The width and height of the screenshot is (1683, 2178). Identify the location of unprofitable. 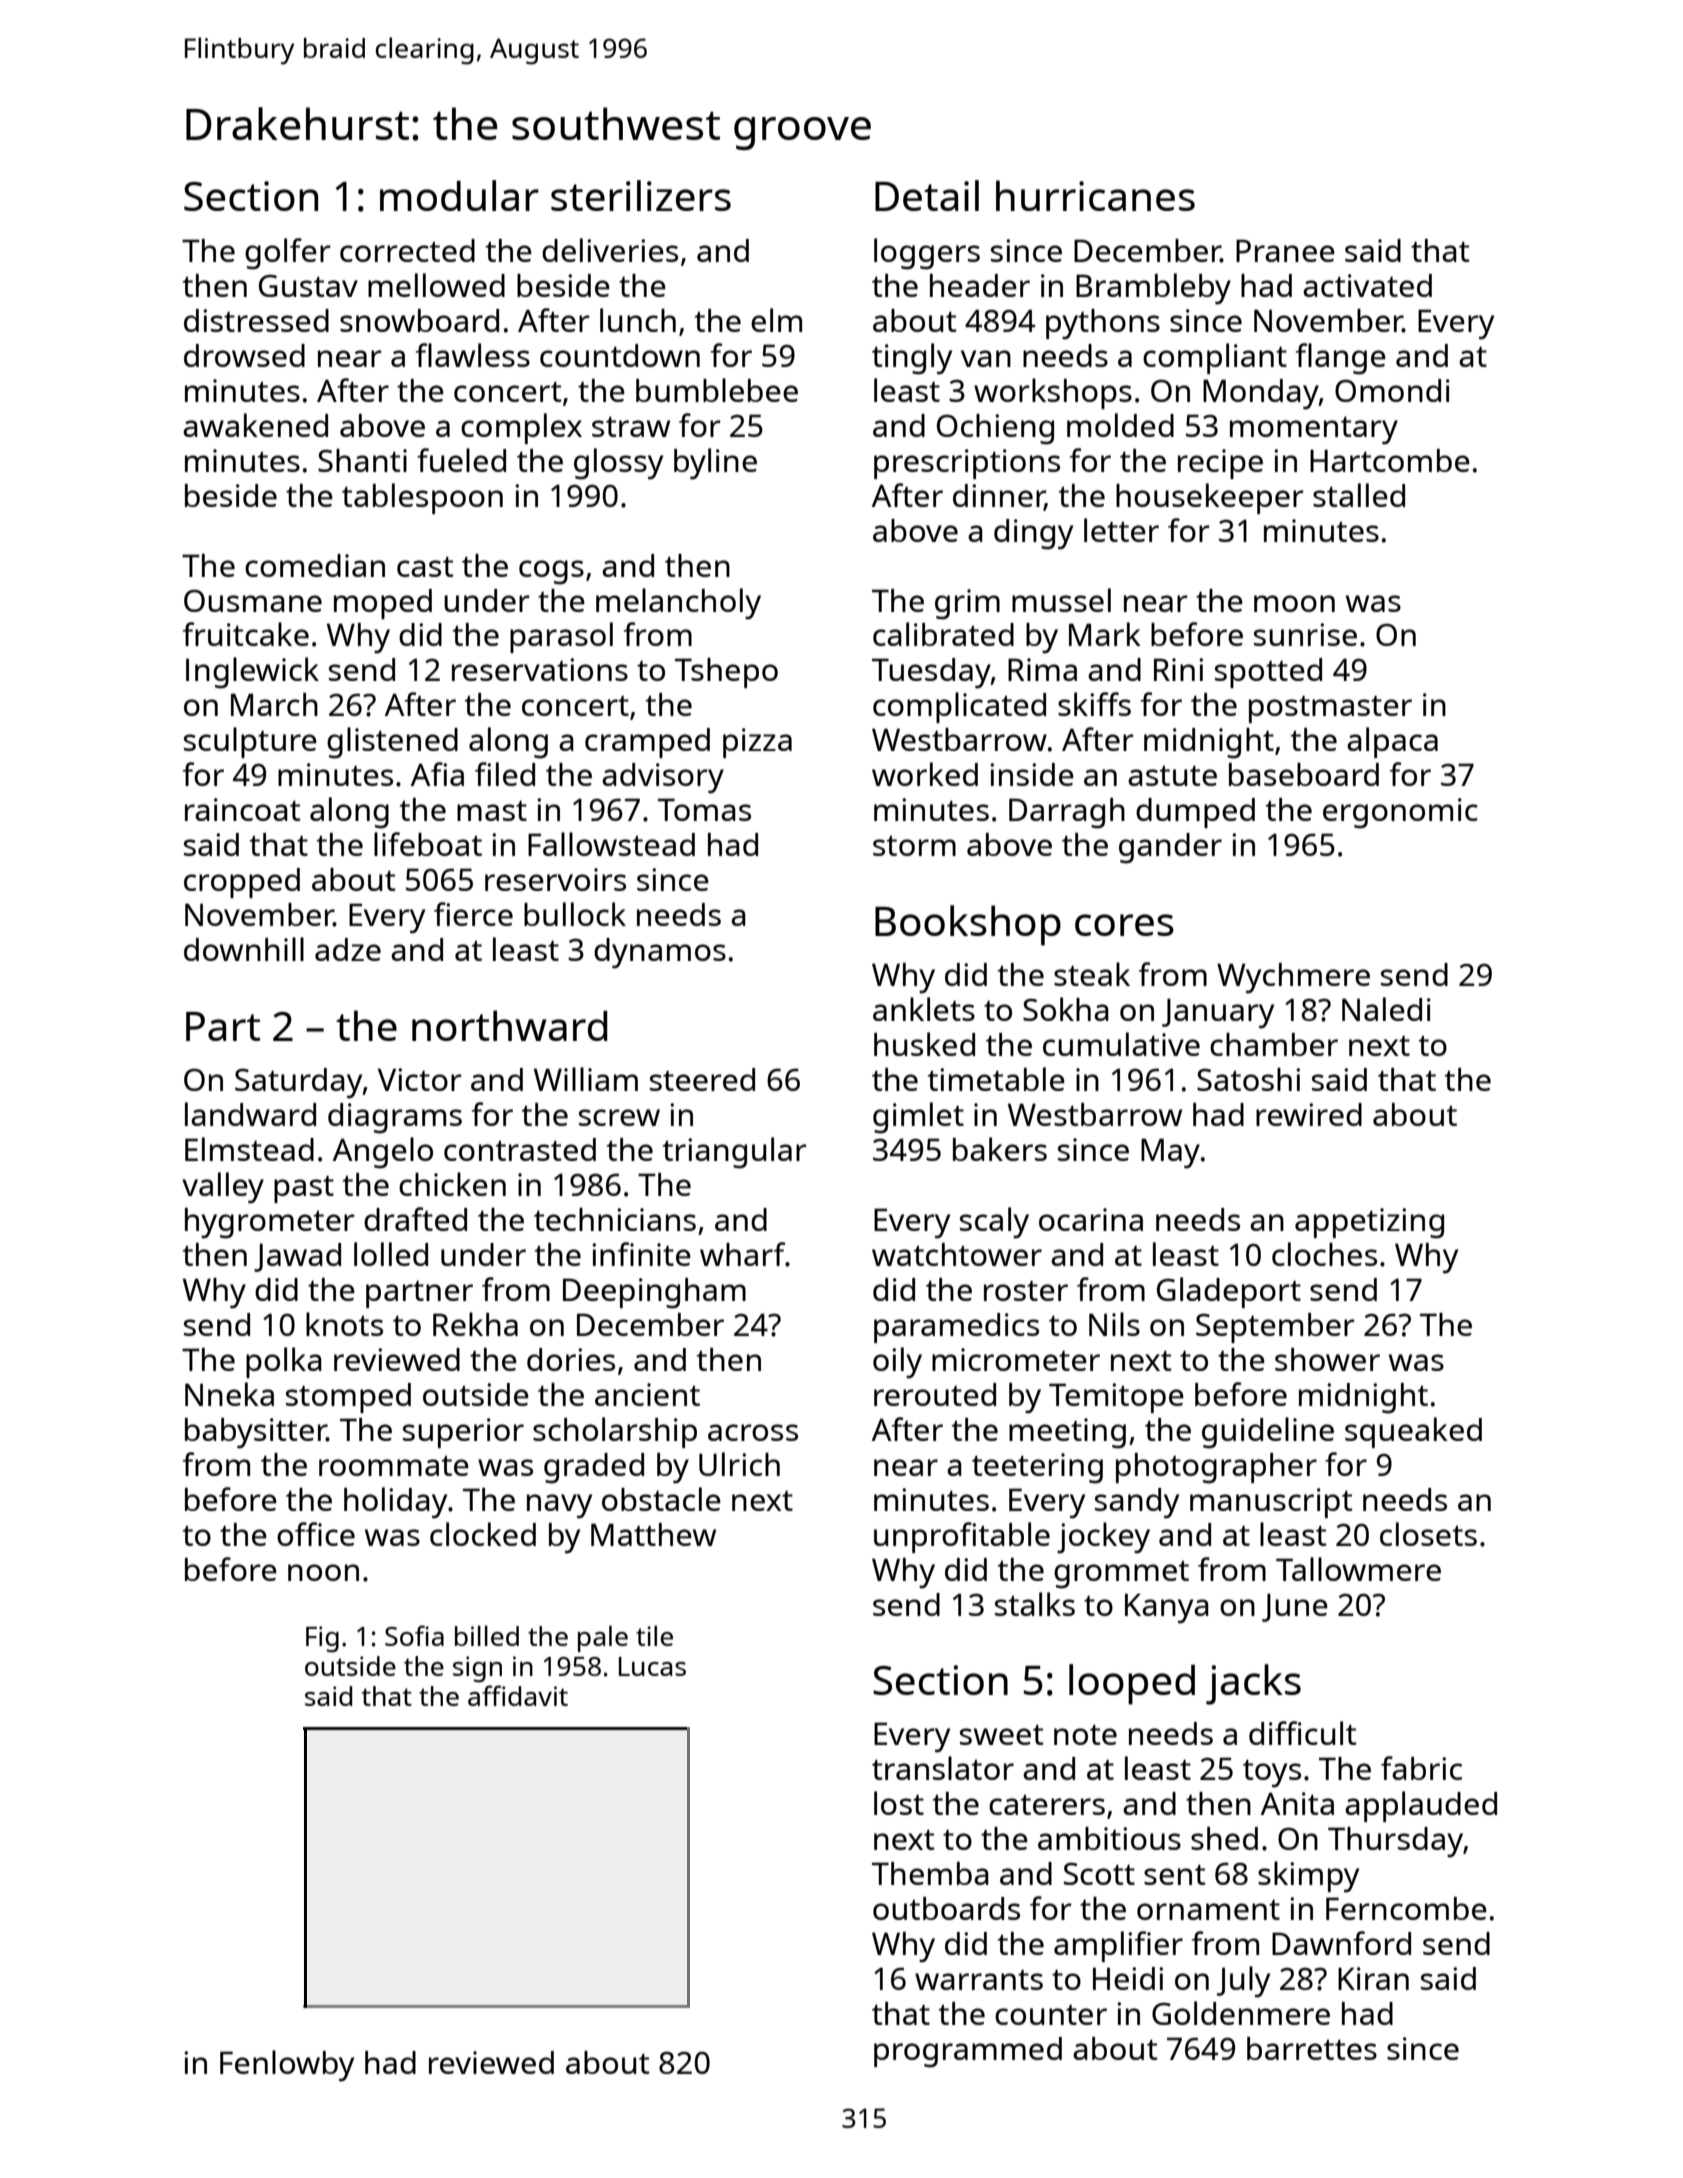
(962, 1537).
